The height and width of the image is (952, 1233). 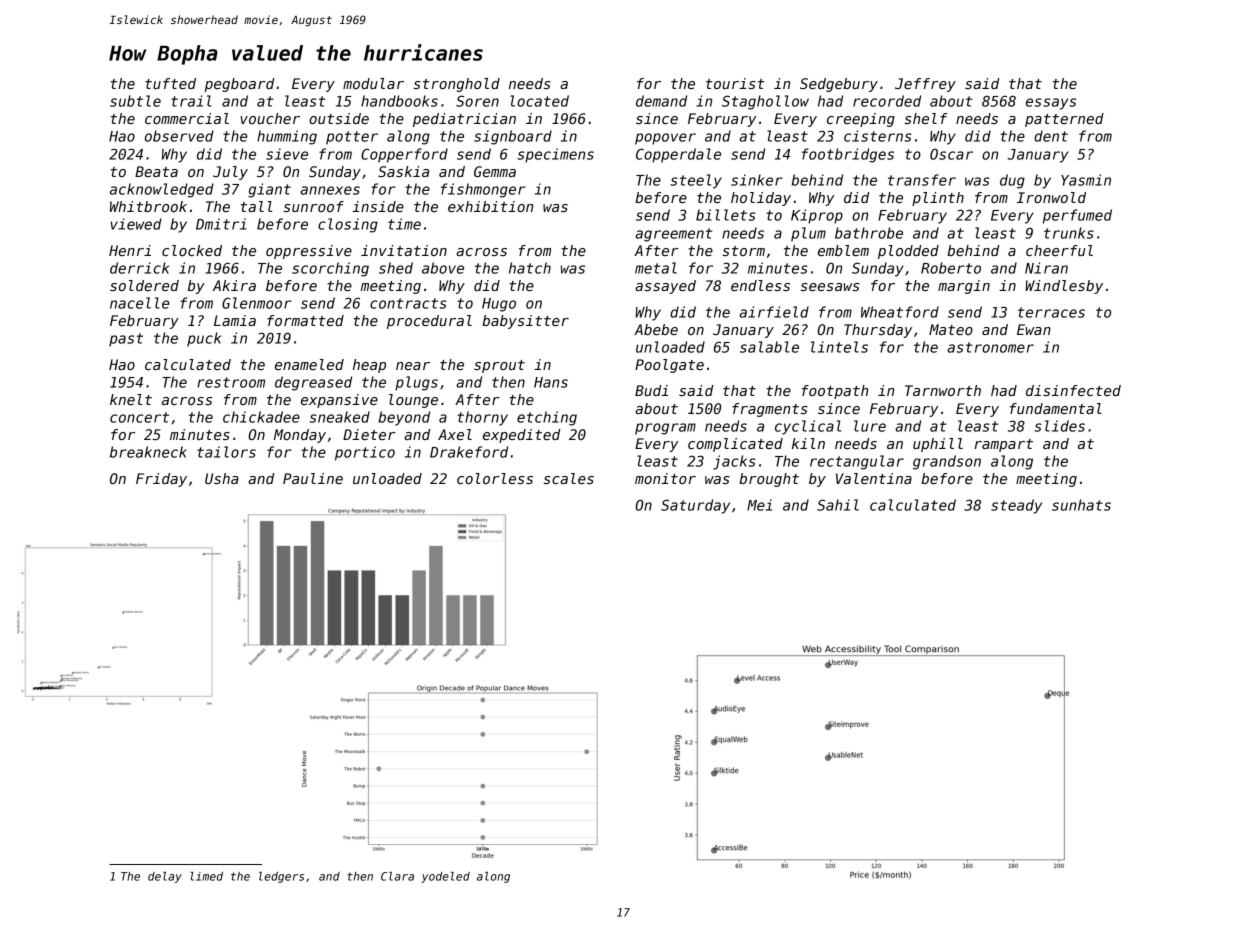 What do you see at coordinates (445, 877) in the image?
I see `yodeled` at bounding box center [445, 877].
